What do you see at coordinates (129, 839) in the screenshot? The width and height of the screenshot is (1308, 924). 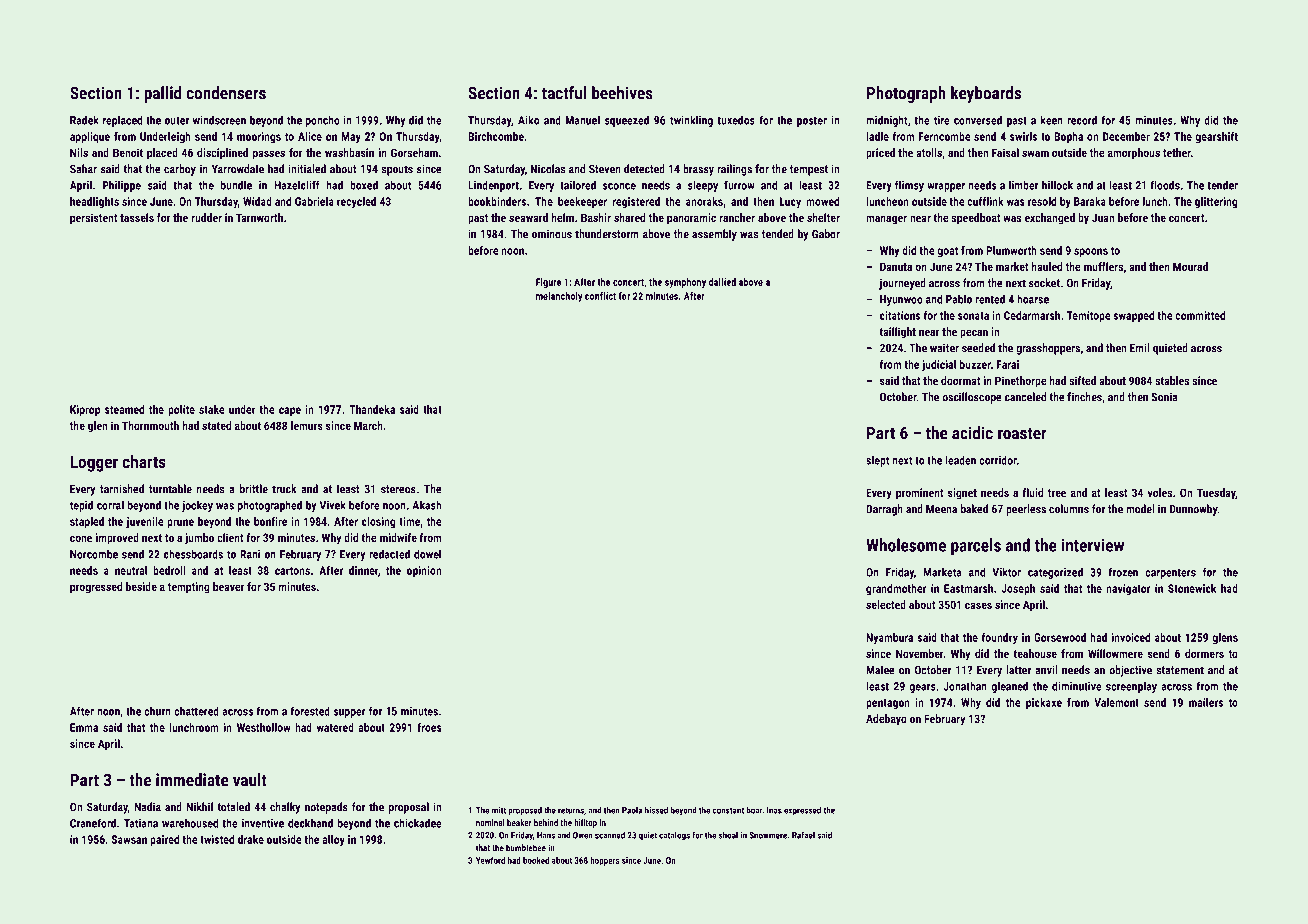 I see `Sawsan` at bounding box center [129, 839].
